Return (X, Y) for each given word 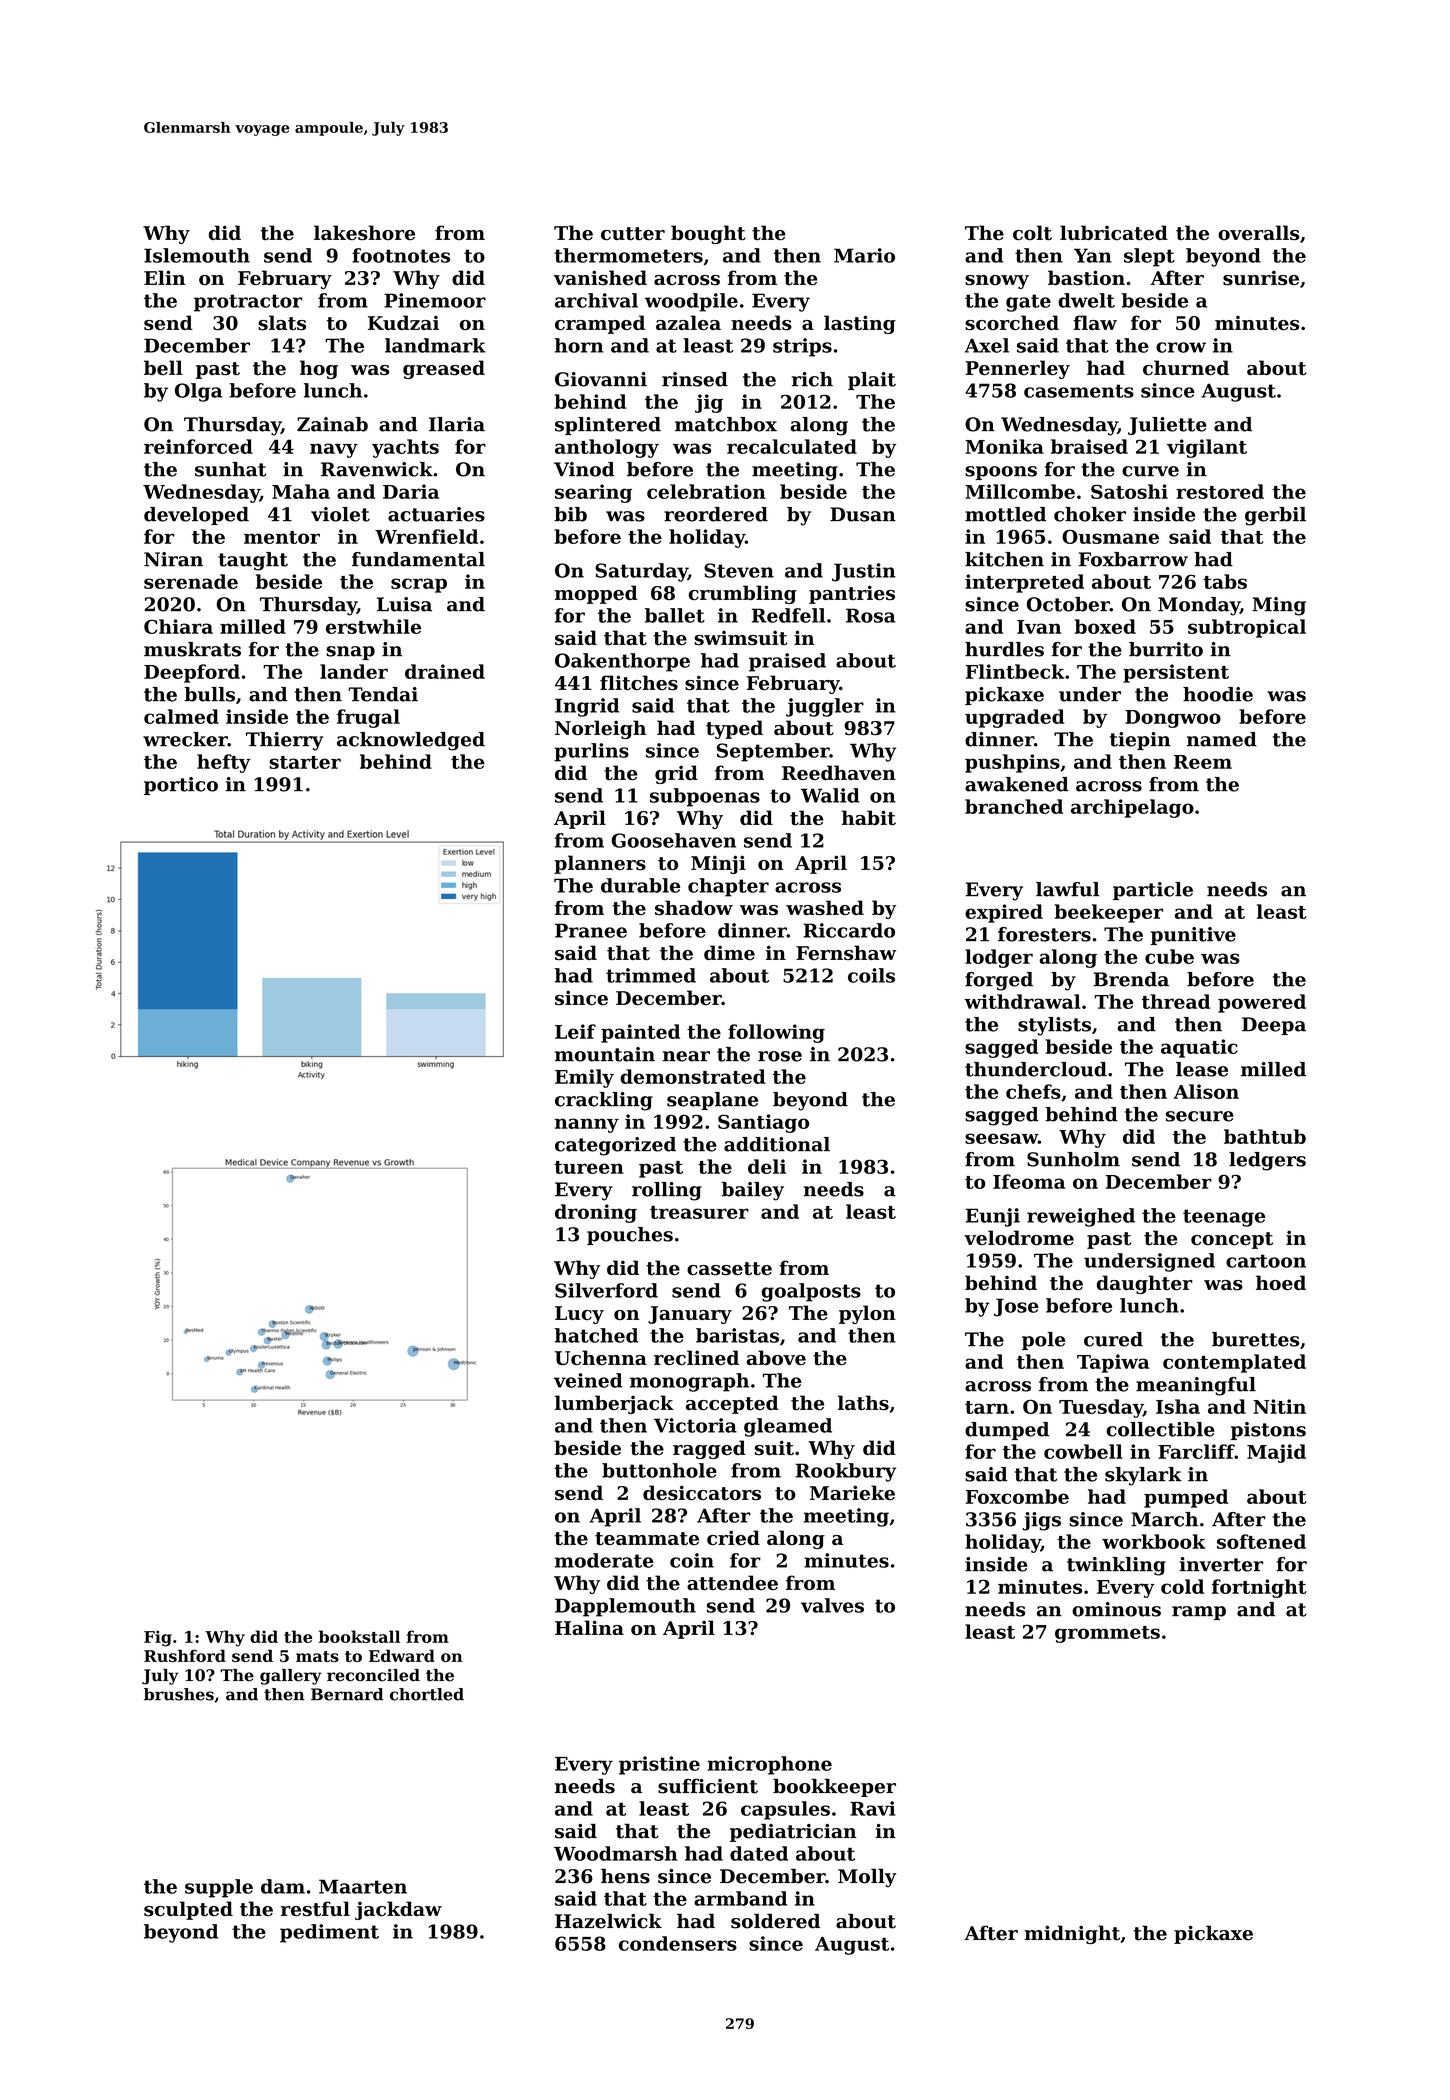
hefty (224, 763)
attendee (732, 1582)
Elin (164, 277)
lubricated (1114, 232)
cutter (633, 233)
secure (1200, 1116)
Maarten (363, 1886)
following (776, 1033)
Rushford (185, 1655)
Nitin (1279, 1406)
